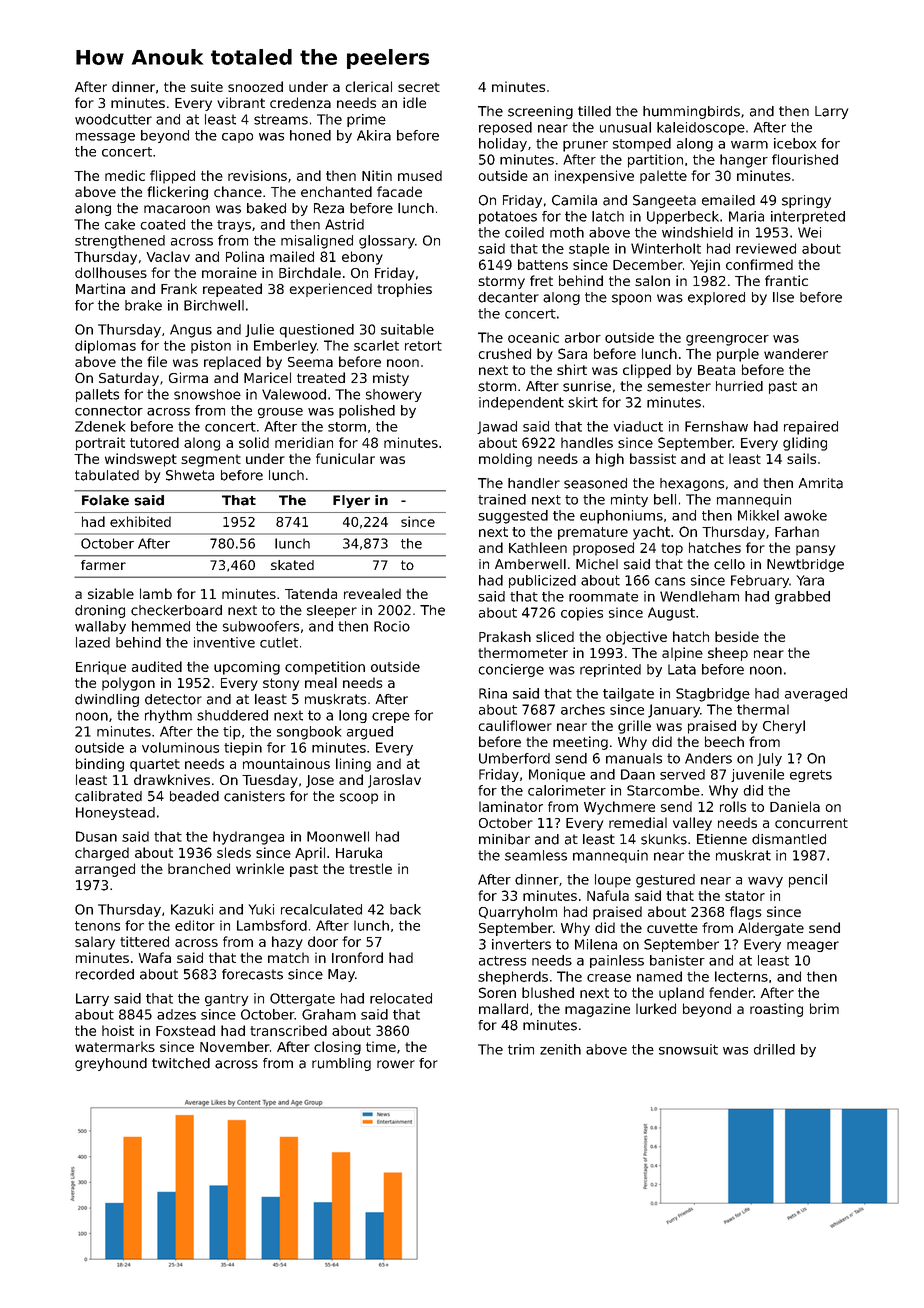  I want to click on beech, so click(724, 741).
